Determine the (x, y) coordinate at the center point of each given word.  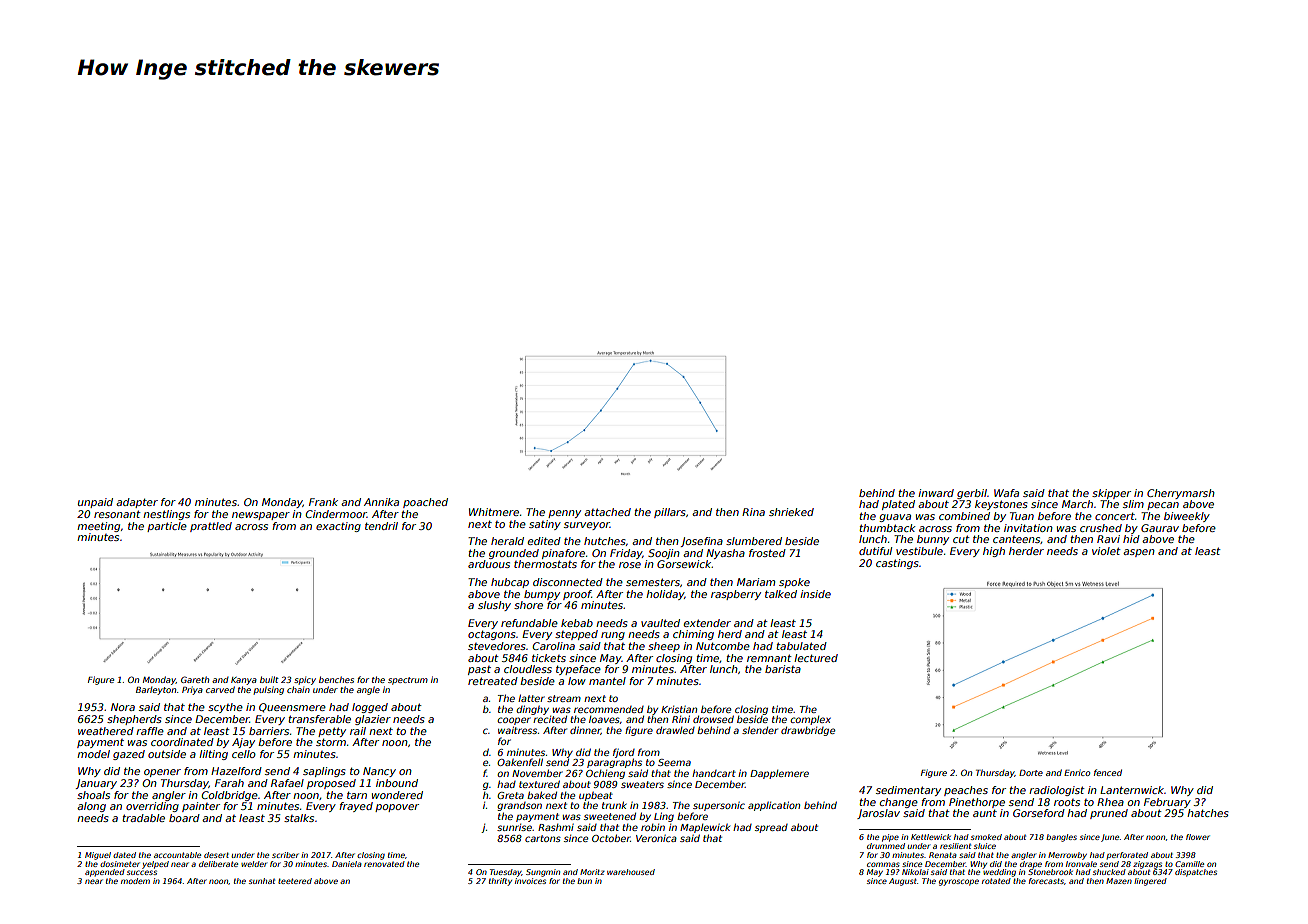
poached (425, 503)
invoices (530, 881)
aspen (1139, 553)
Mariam (756, 582)
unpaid (95, 503)
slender (760, 730)
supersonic (719, 806)
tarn (357, 795)
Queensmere (292, 707)
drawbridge (808, 731)
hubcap (510, 583)
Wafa (1006, 493)
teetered (295, 881)
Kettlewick (931, 837)
